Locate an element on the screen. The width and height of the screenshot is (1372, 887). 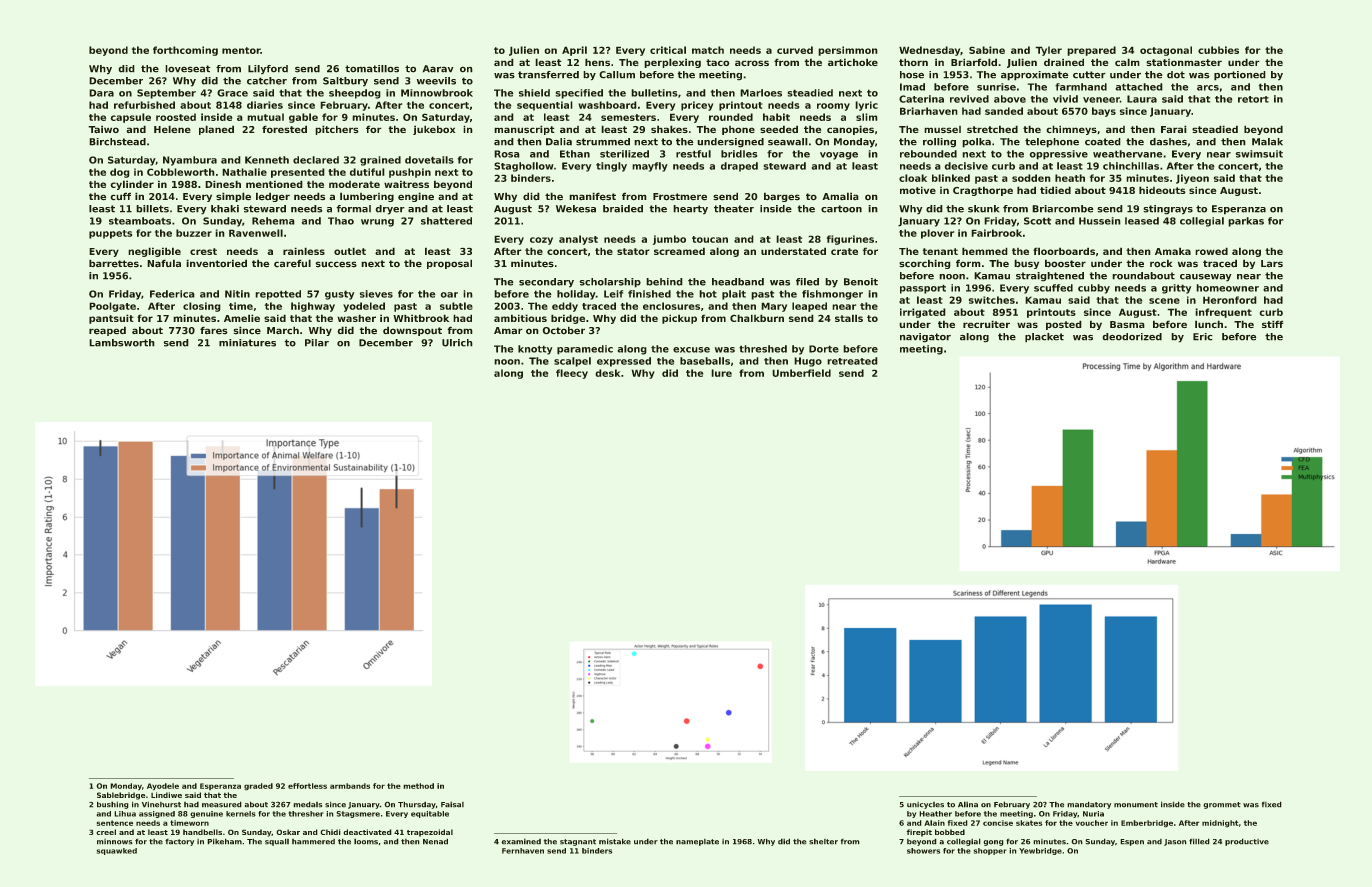
pitchers is located at coordinates (337, 130).
